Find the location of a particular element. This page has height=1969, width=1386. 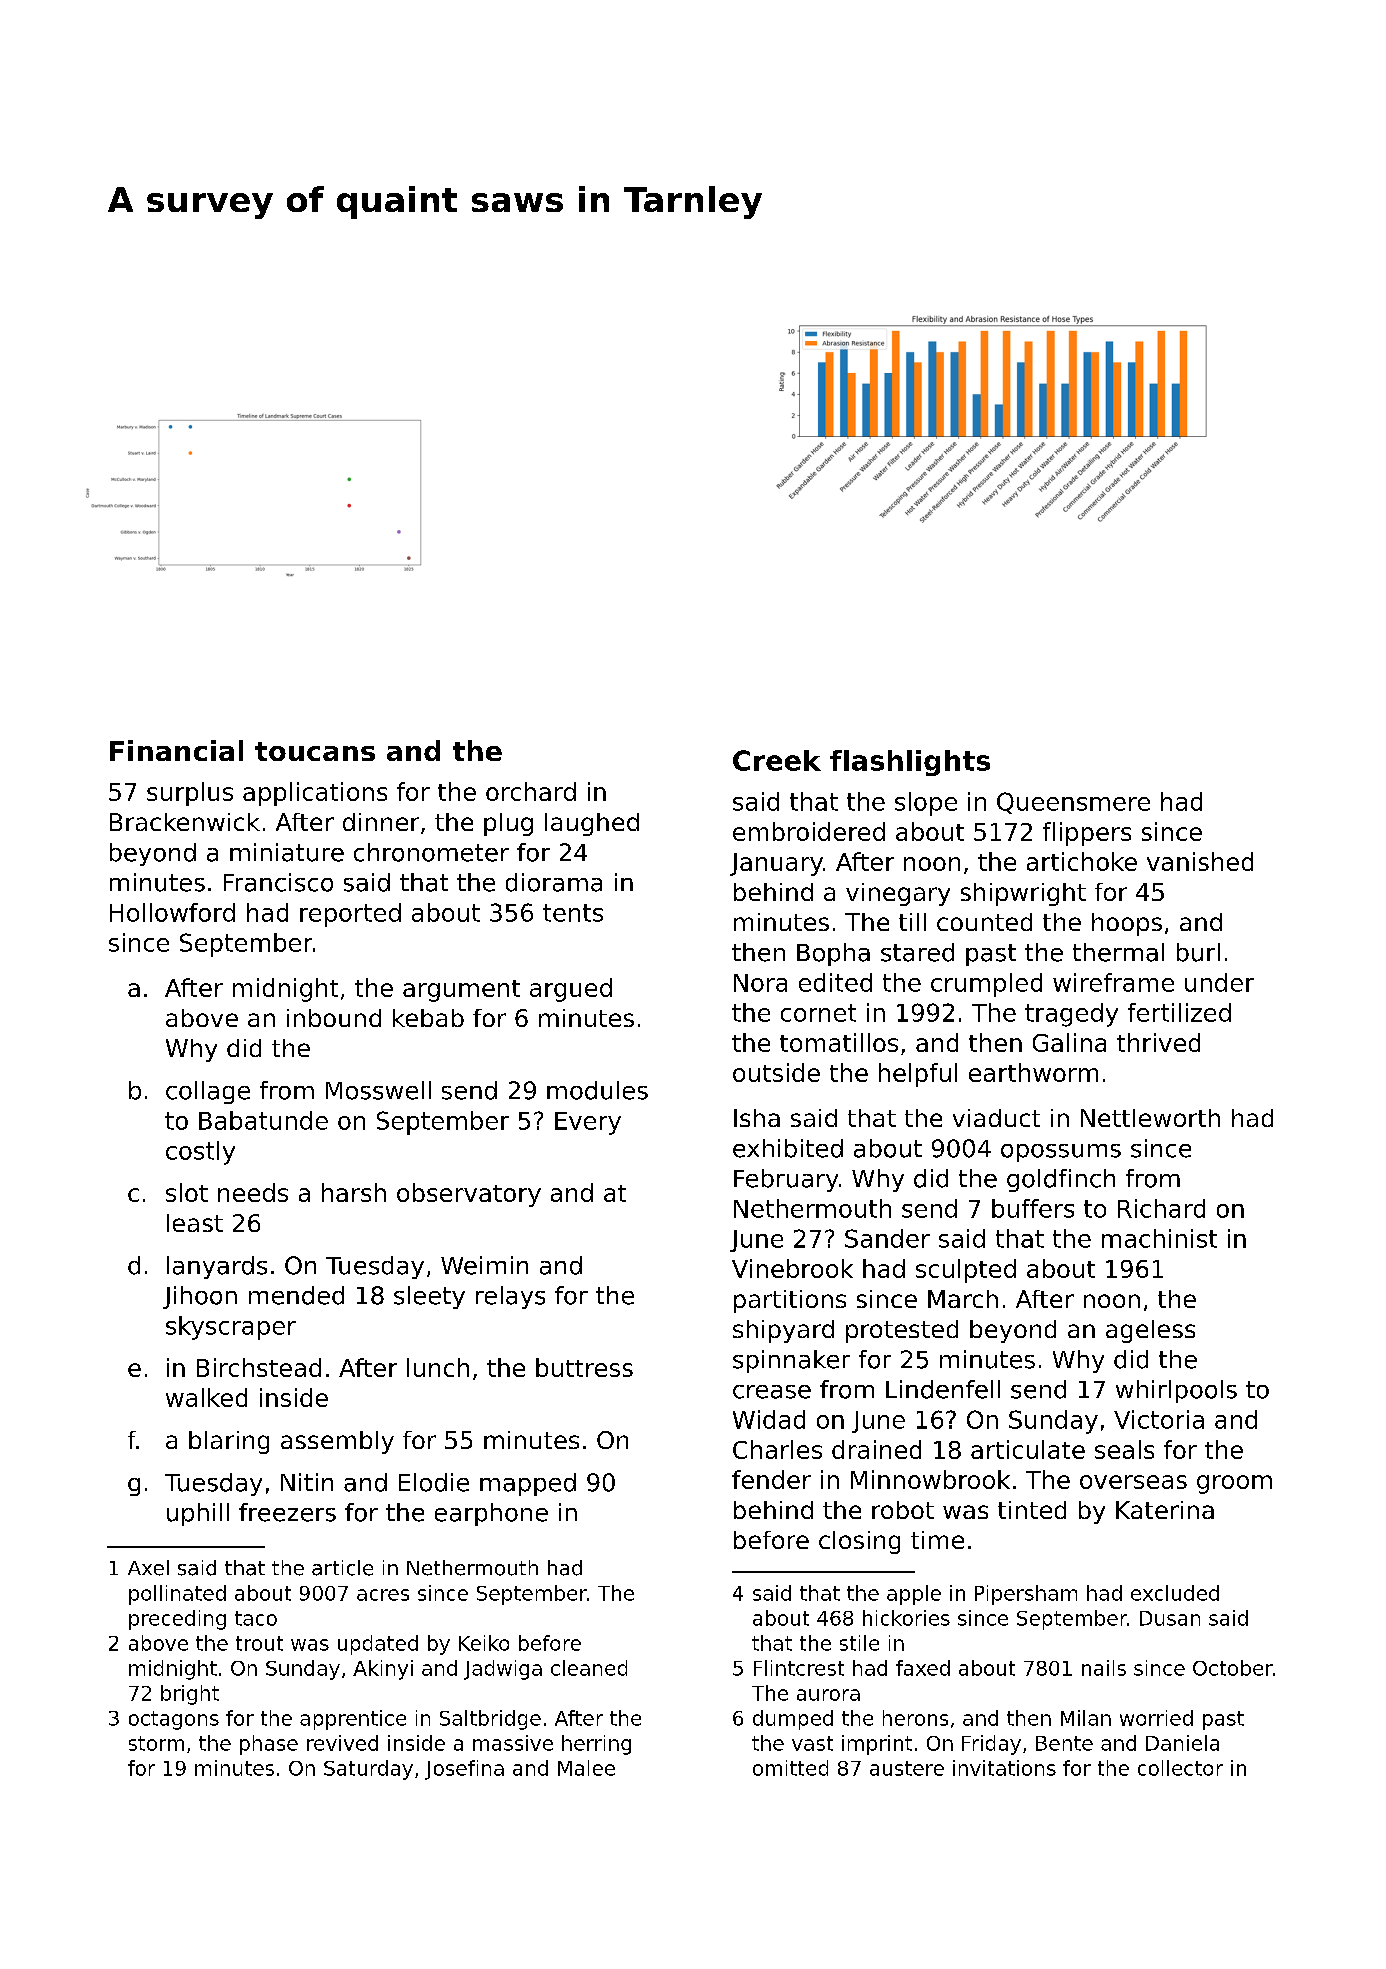

crease is located at coordinates (772, 1392).
